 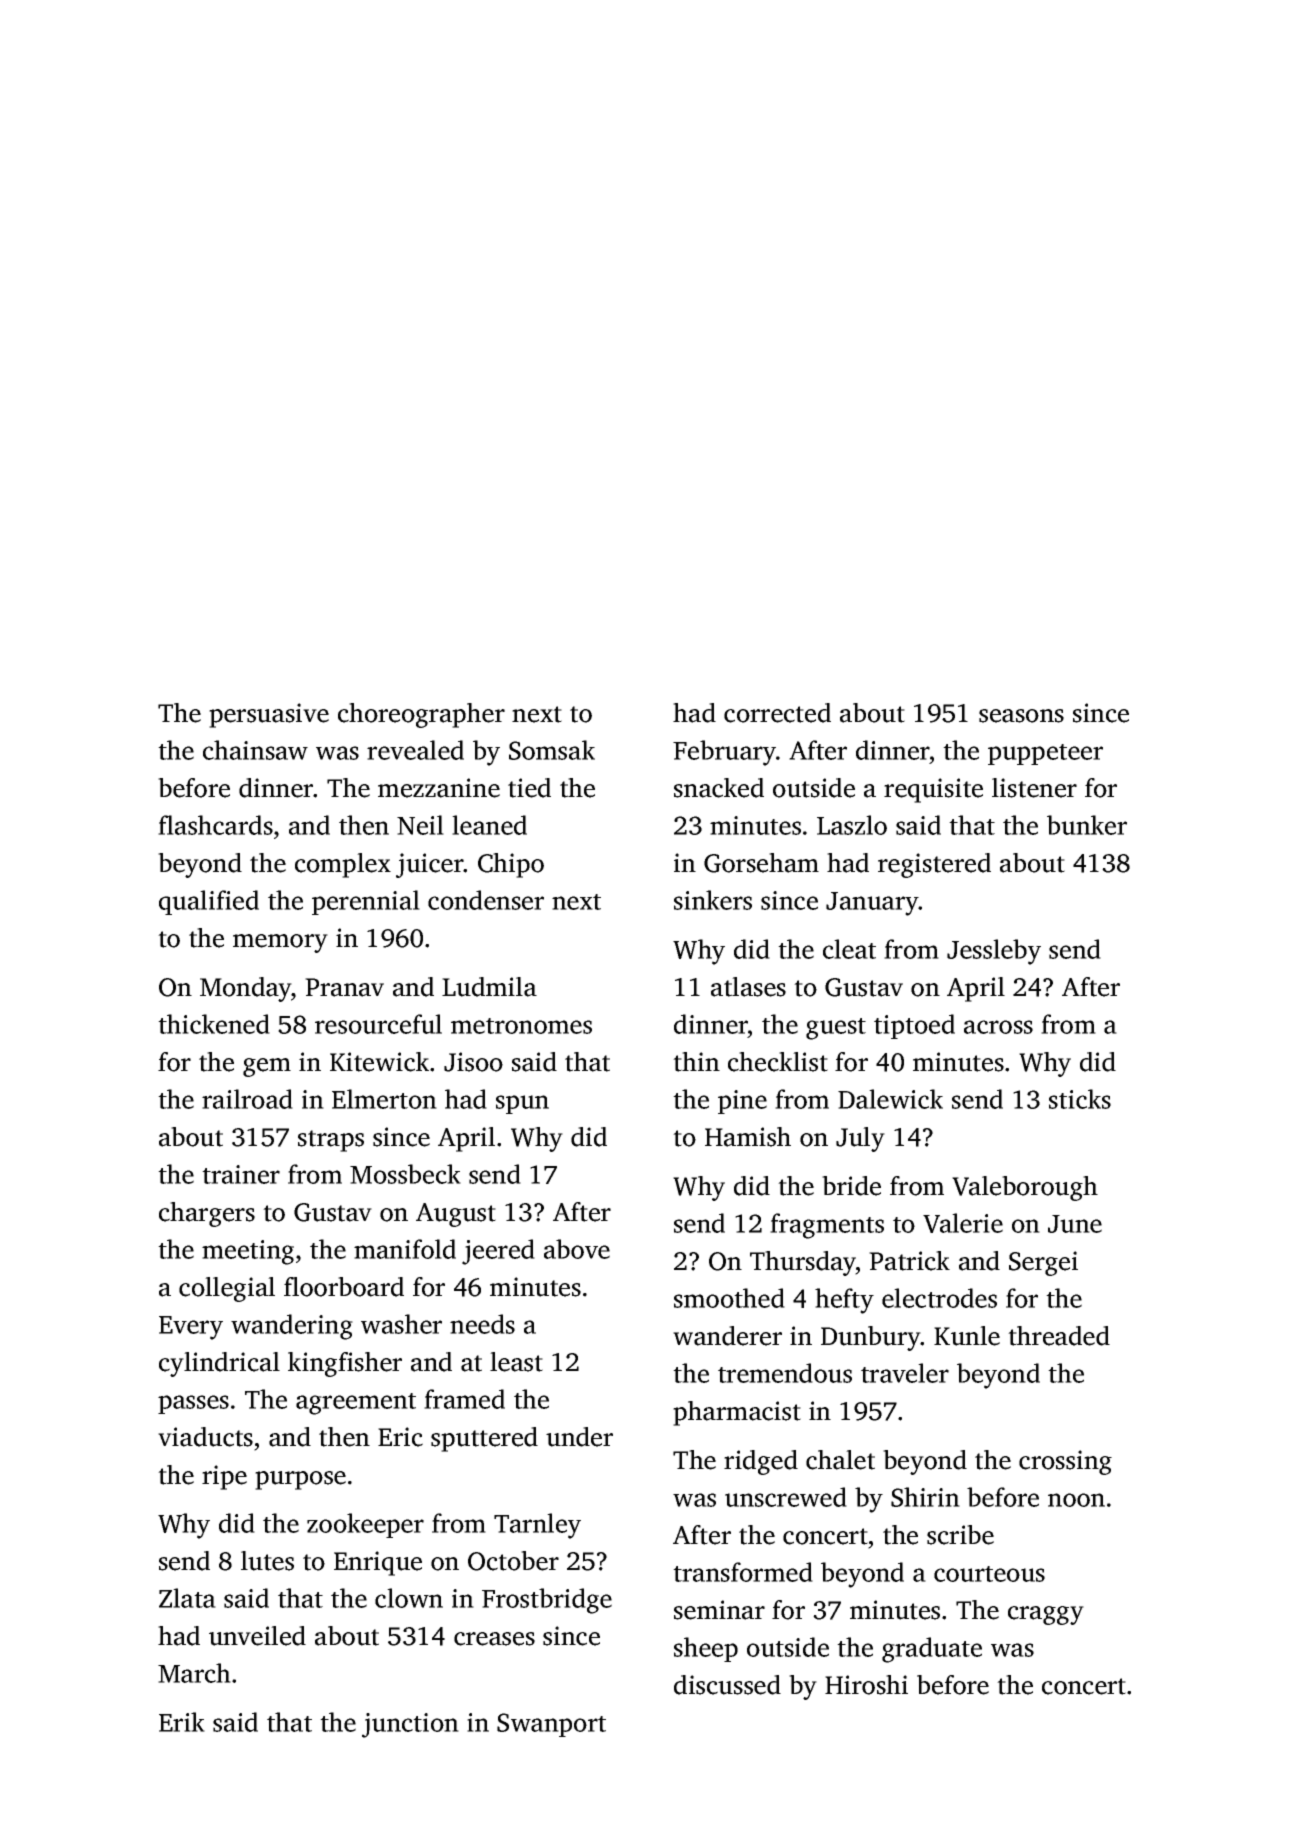 What do you see at coordinates (1034, 788) in the page?
I see `listener` at bounding box center [1034, 788].
